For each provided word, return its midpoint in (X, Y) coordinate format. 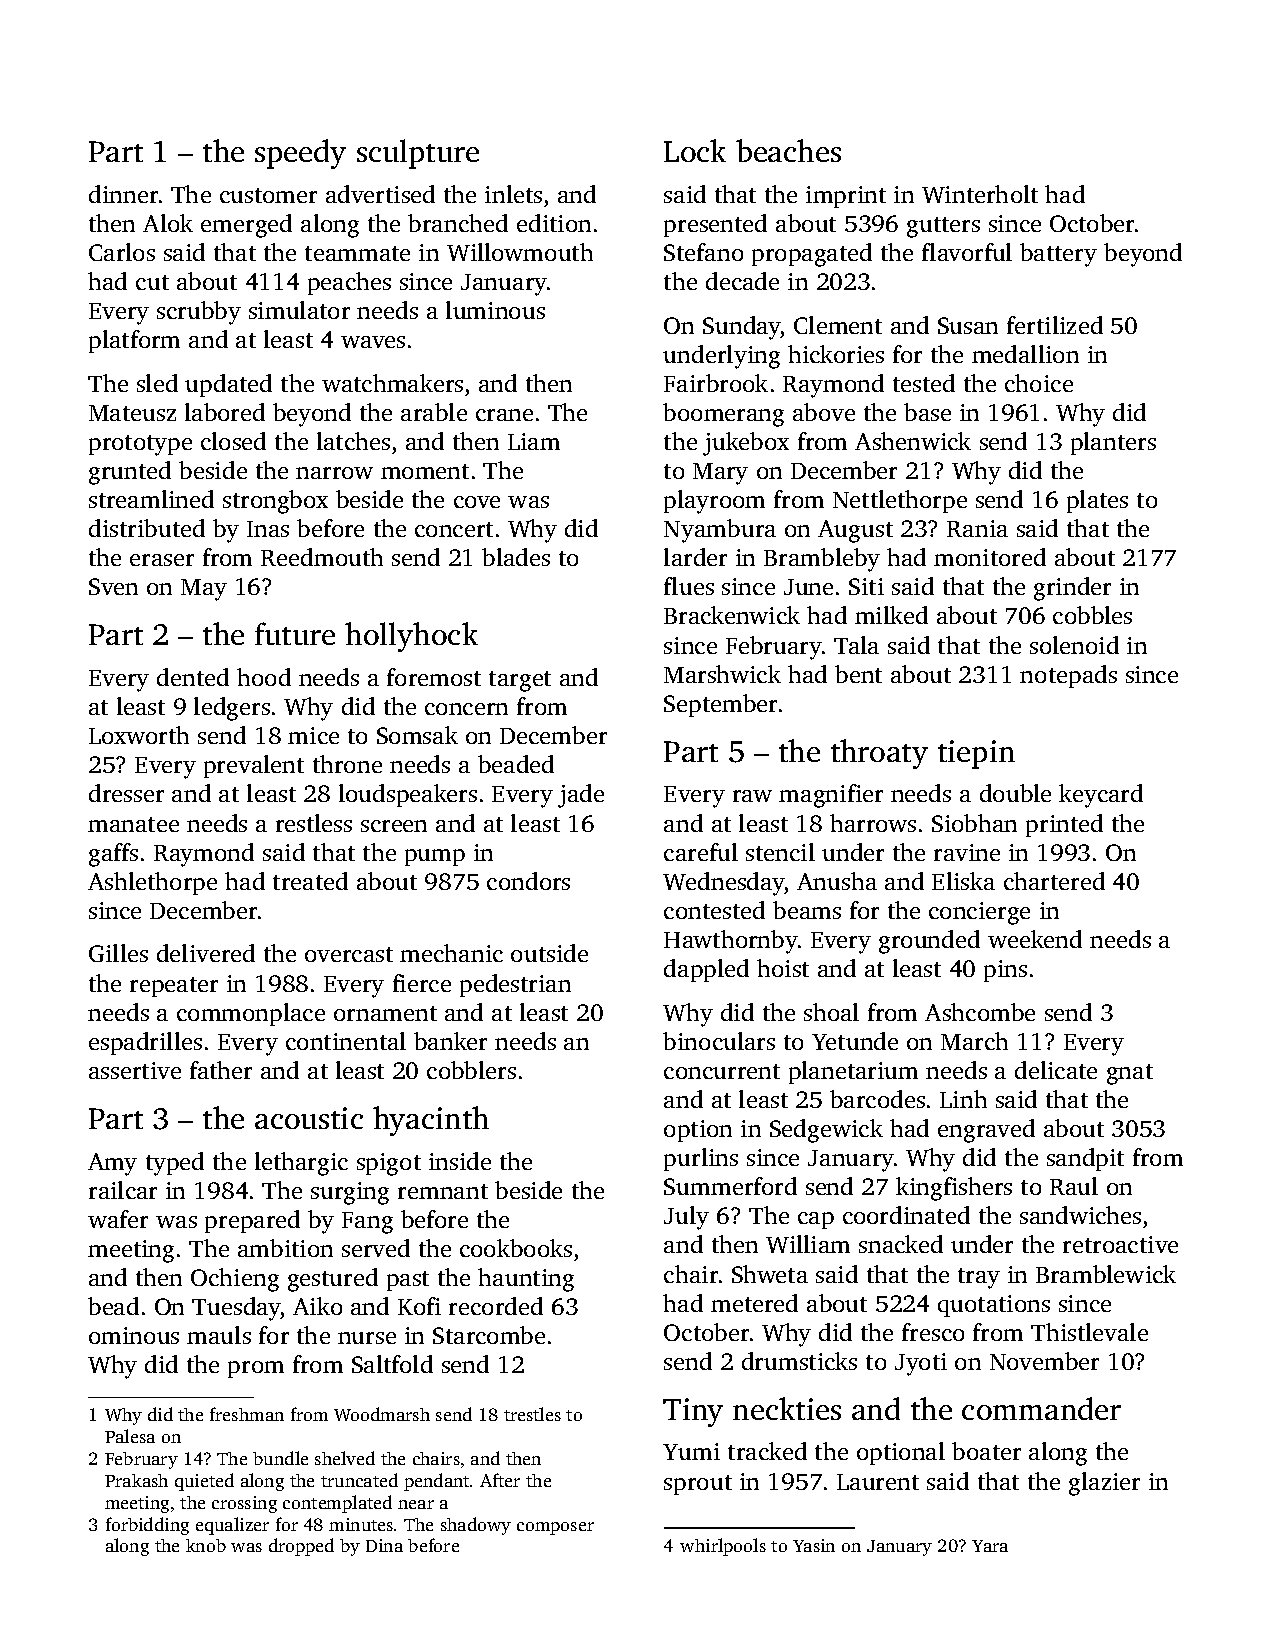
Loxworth (139, 735)
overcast (349, 954)
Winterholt (980, 194)
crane (504, 415)
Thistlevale (1089, 1332)
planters (1113, 443)
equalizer (232, 1526)
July (686, 1218)
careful (701, 852)
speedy (300, 154)
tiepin (976, 754)
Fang (367, 1223)
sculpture (418, 154)
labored (225, 412)
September (720, 705)
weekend (1035, 939)
